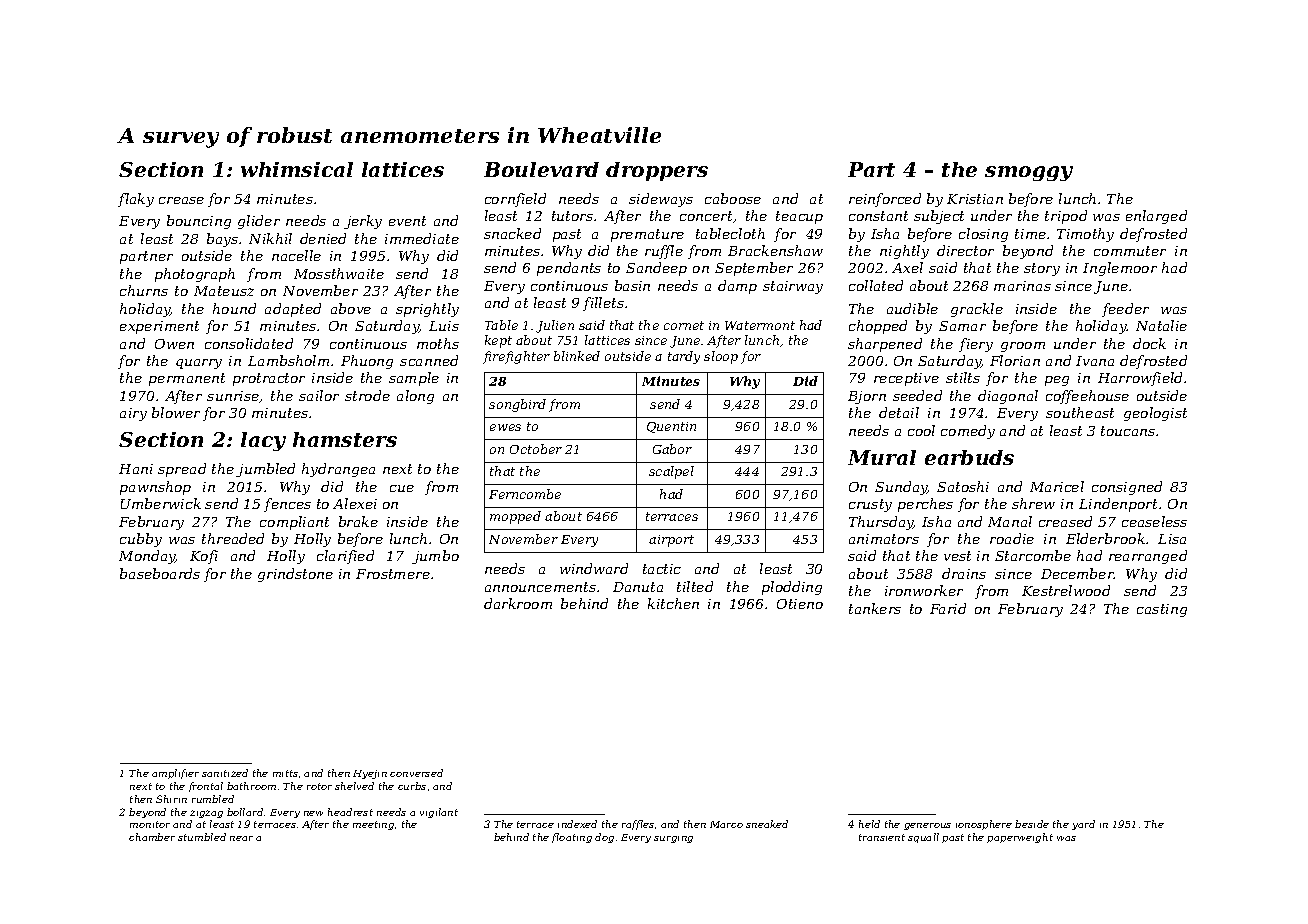  I want to click on flaky, so click(136, 200).
